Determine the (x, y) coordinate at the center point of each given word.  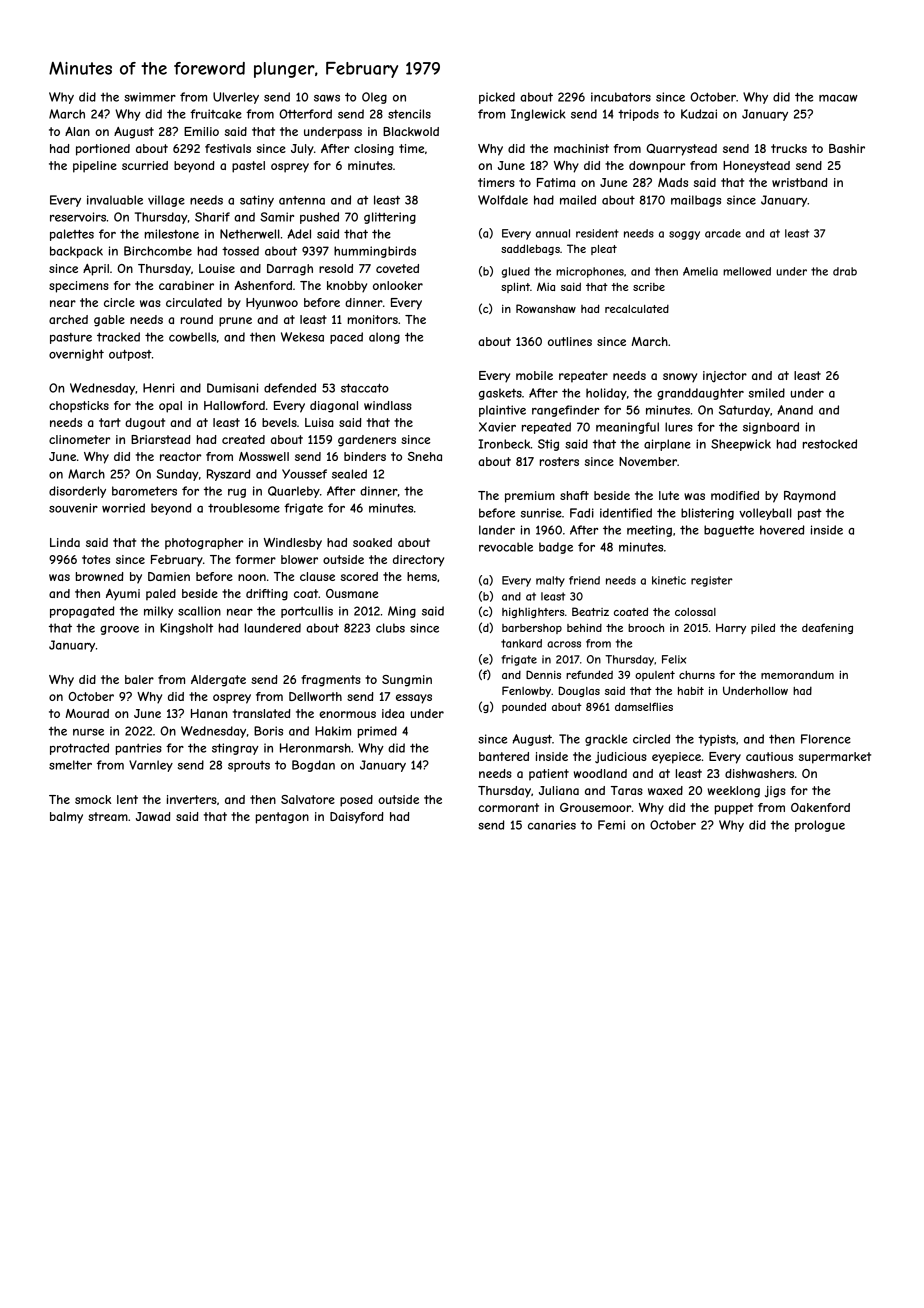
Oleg (374, 98)
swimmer (150, 97)
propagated (82, 612)
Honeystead (756, 167)
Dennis (543, 674)
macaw (838, 98)
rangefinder (565, 411)
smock (93, 799)
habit (691, 691)
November (648, 461)
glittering (390, 218)
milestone (172, 234)
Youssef (304, 474)
